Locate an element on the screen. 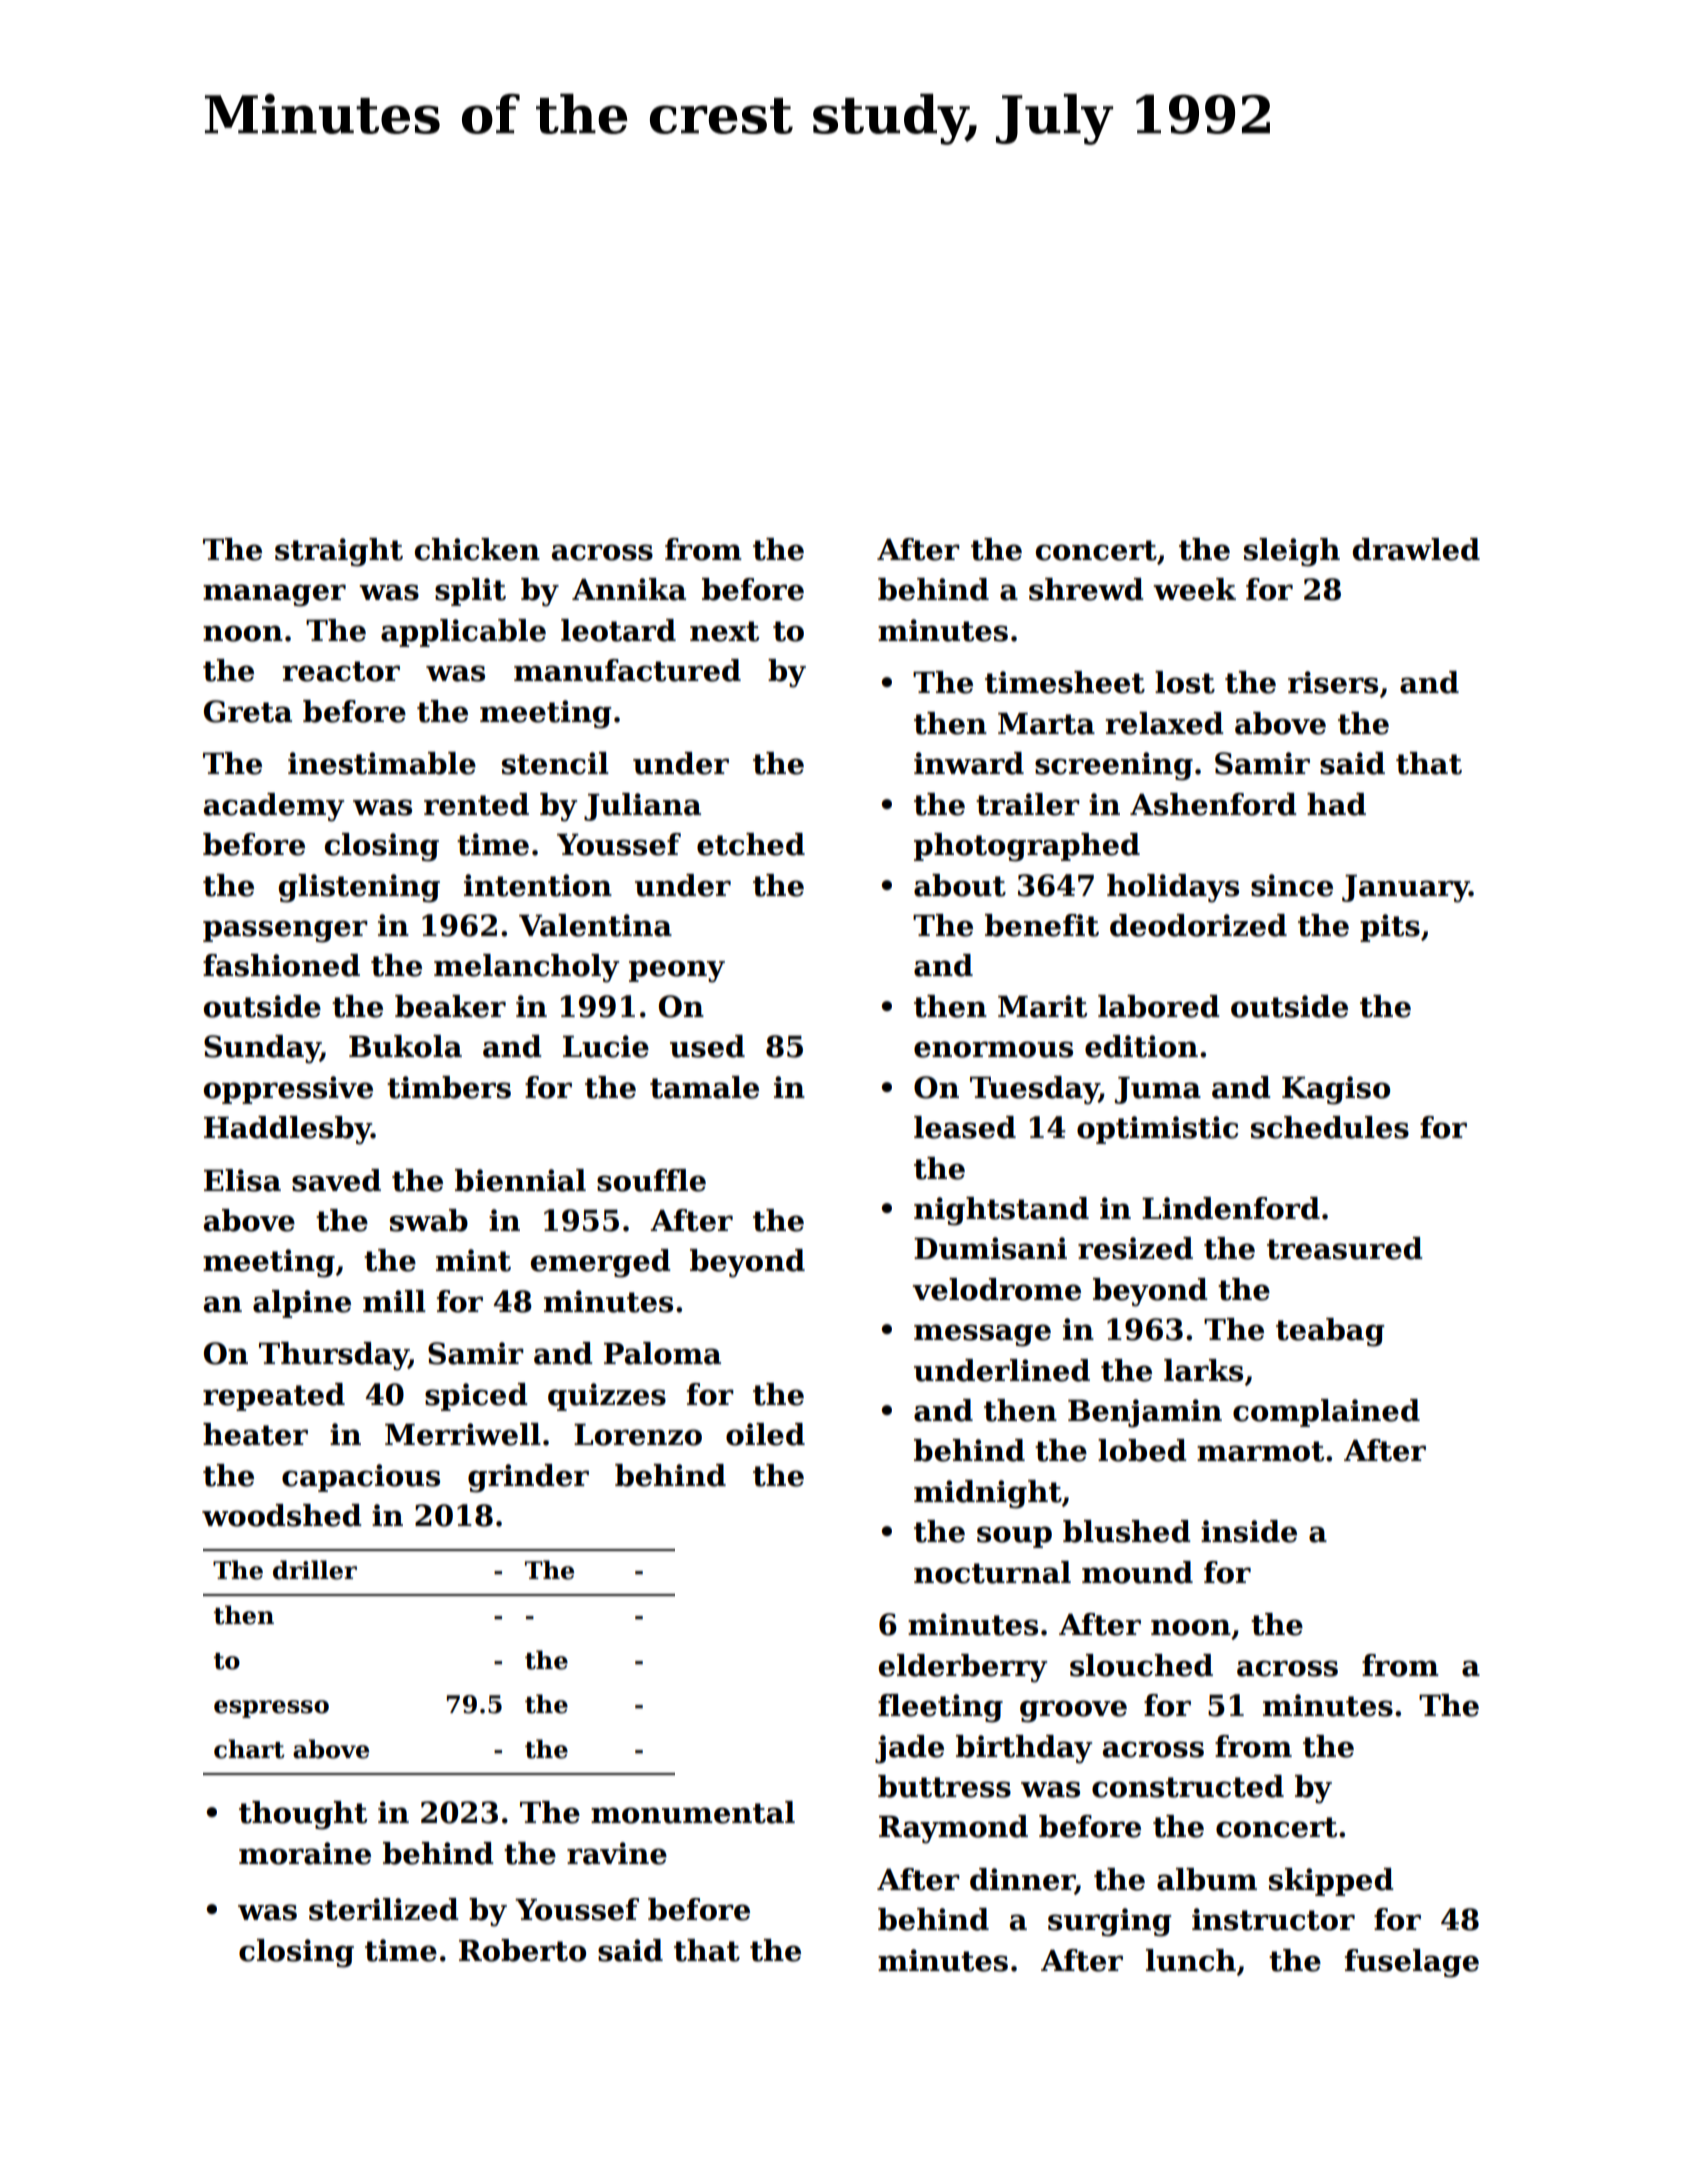 This screenshot has width=1683, height=2178. risers is located at coordinates (1333, 682).
